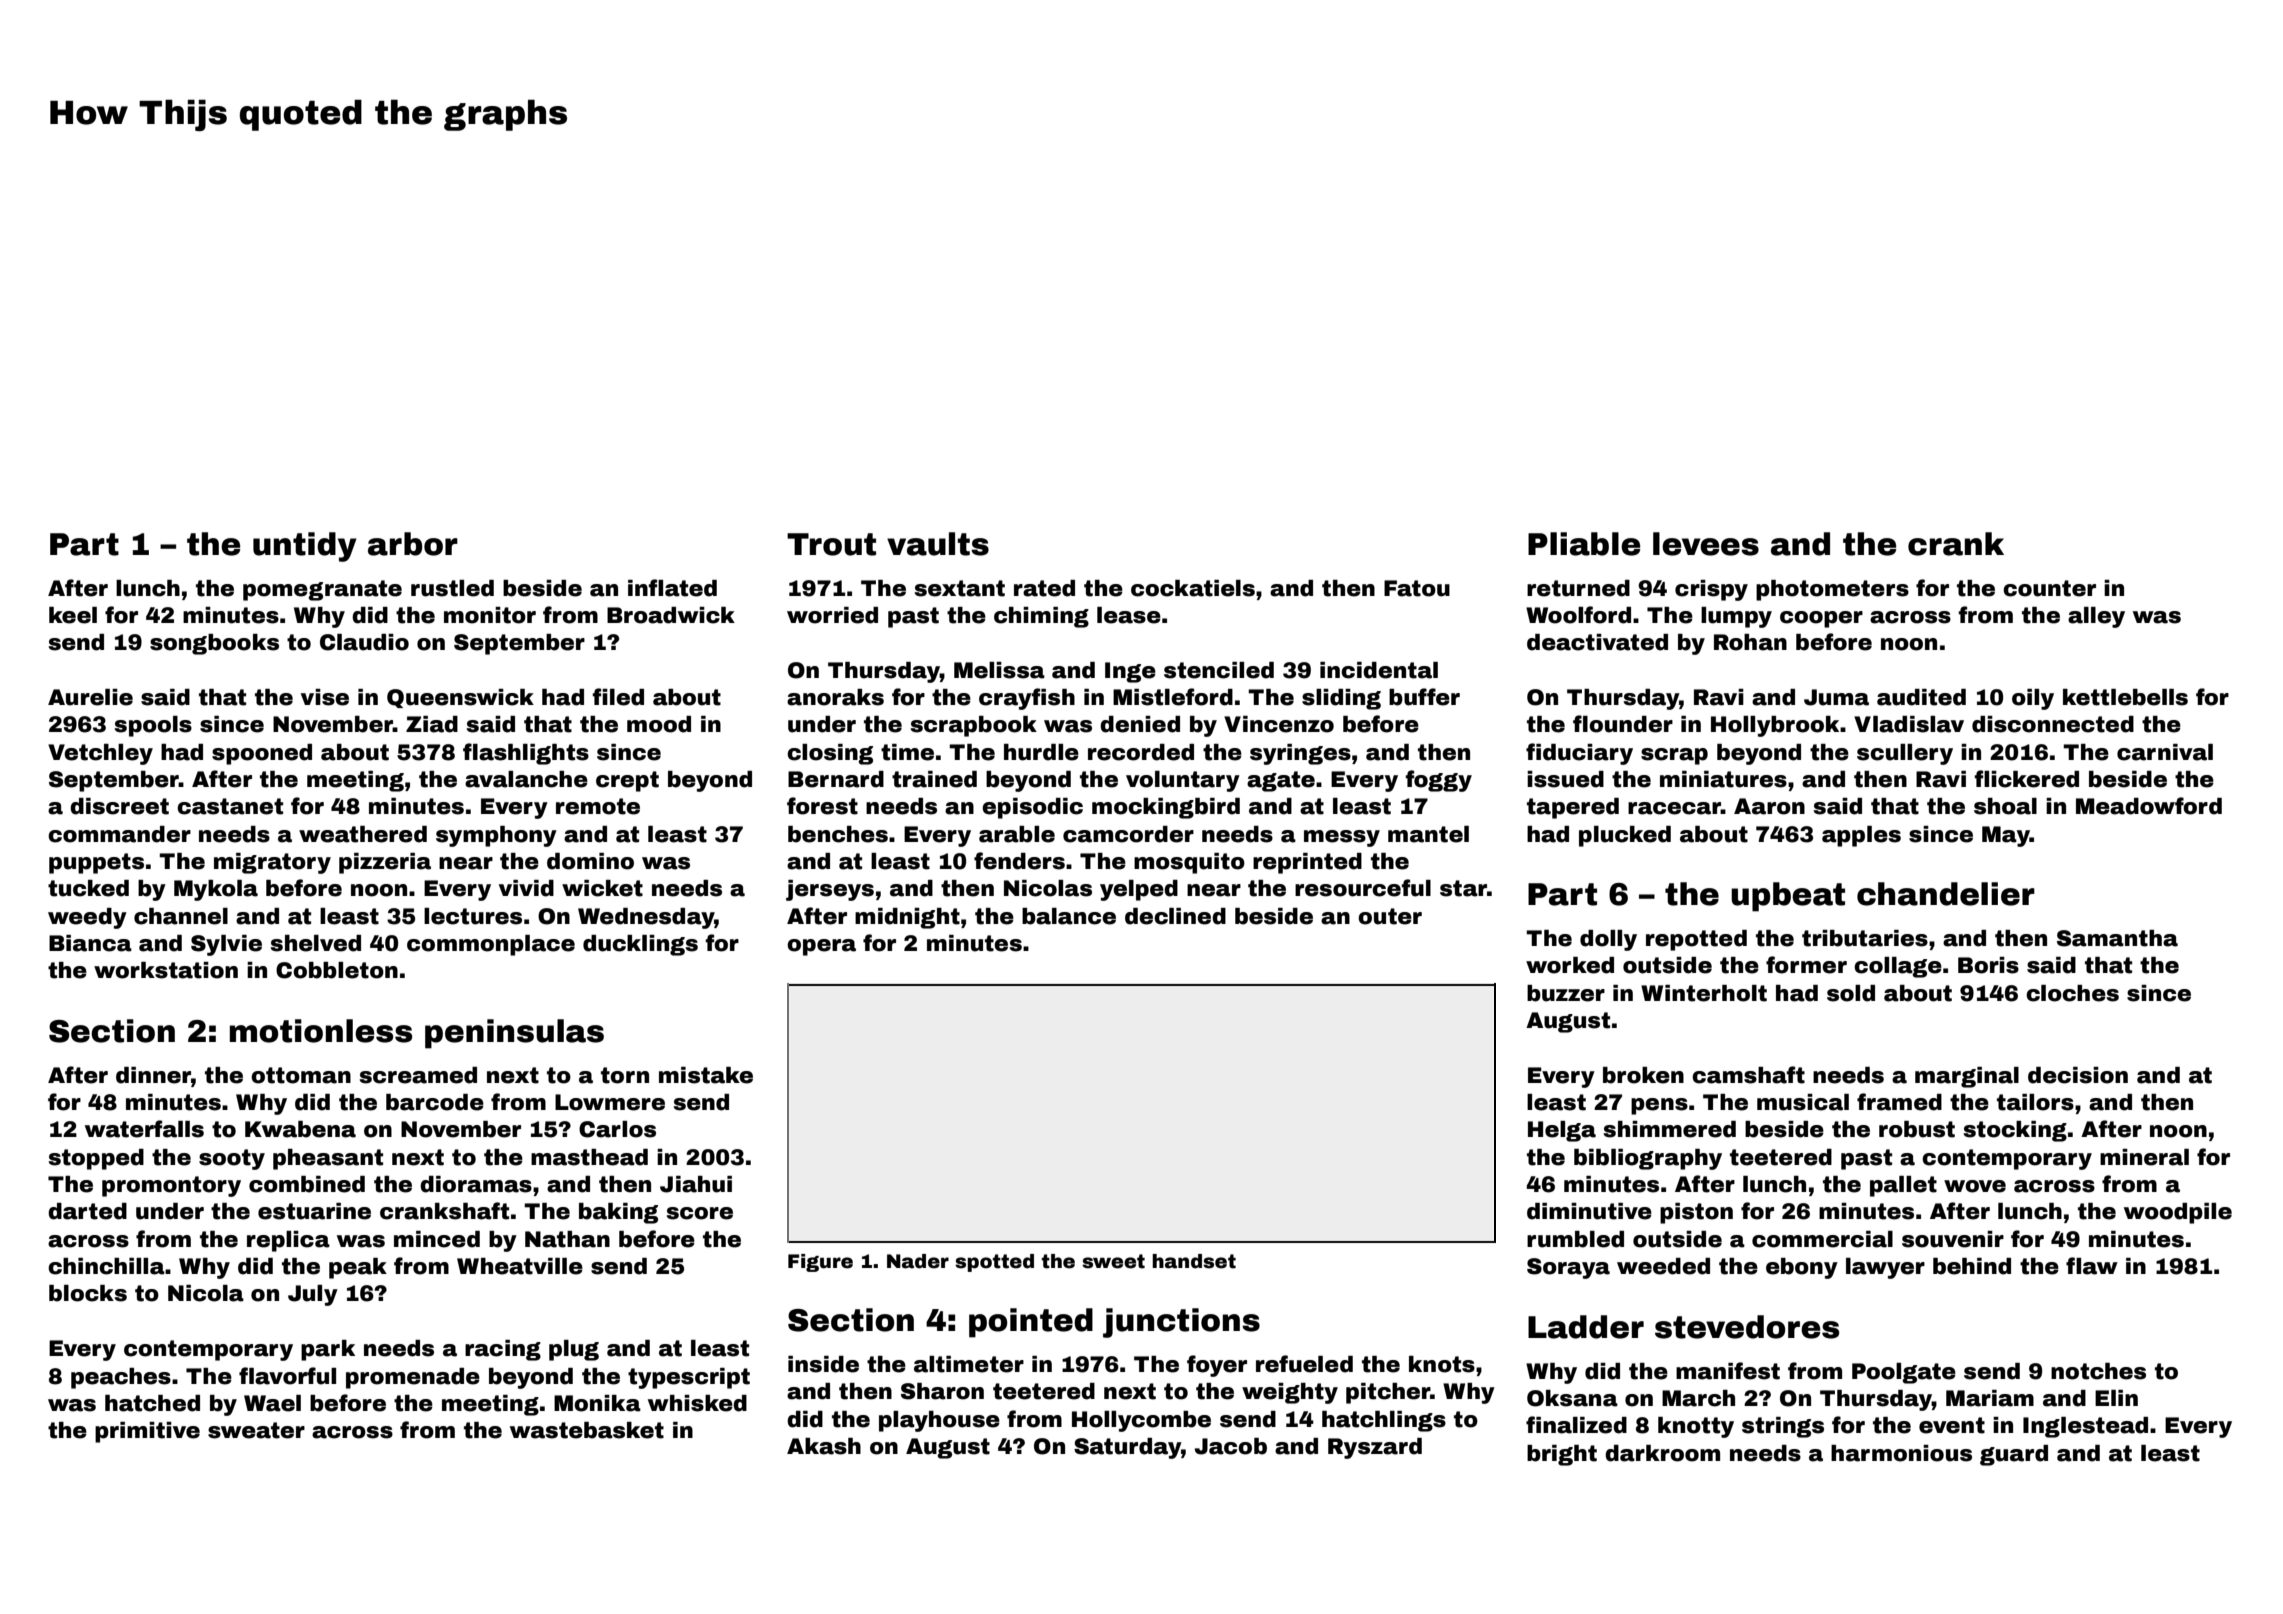 Image resolution: width=2283 pixels, height=1614 pixels. Describe the element at coordinates (2144, 1157) in the image. I see `mineral` at that location.
